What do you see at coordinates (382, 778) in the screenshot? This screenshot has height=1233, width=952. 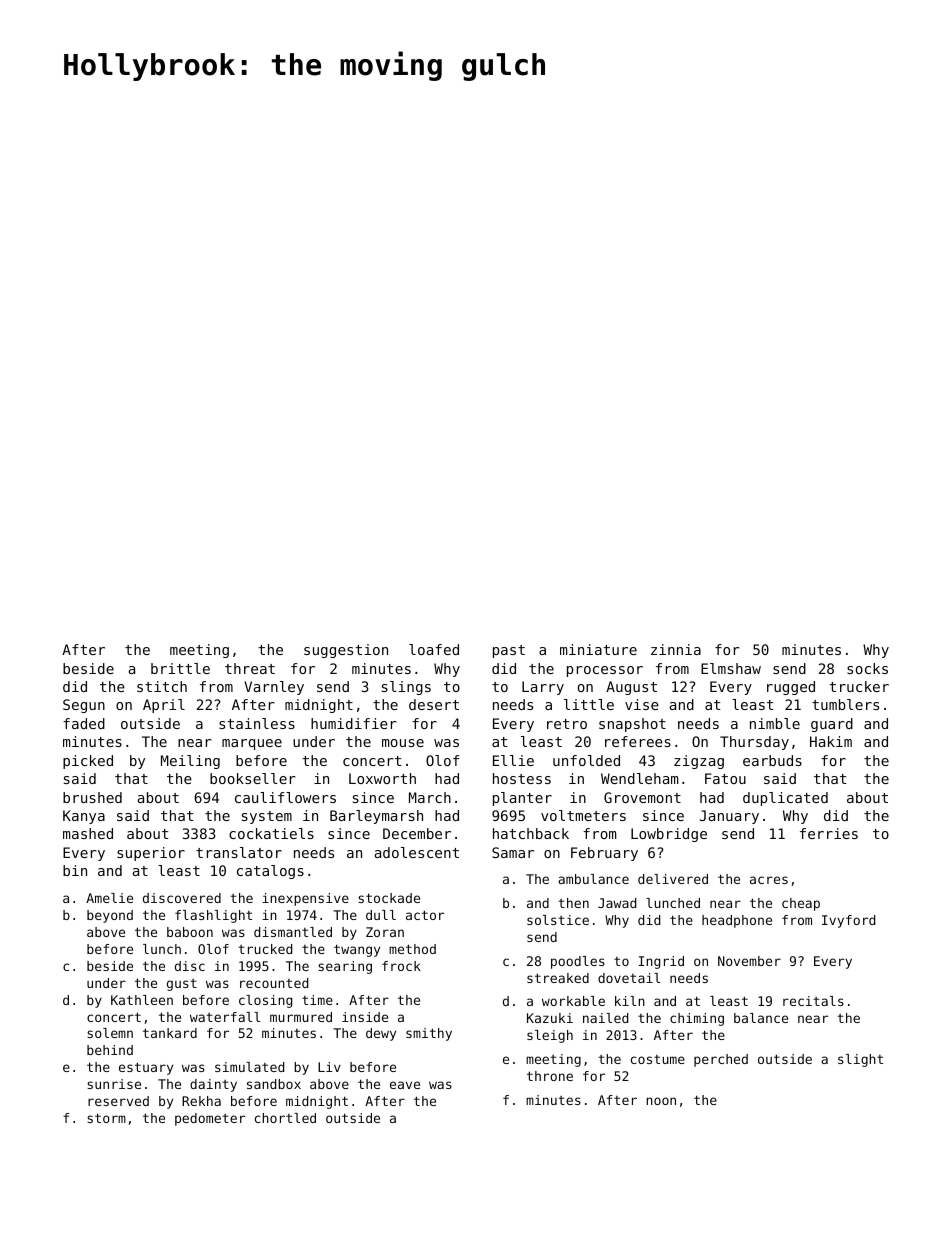 I see `Loxworth` at bounding box center [382, 778].
